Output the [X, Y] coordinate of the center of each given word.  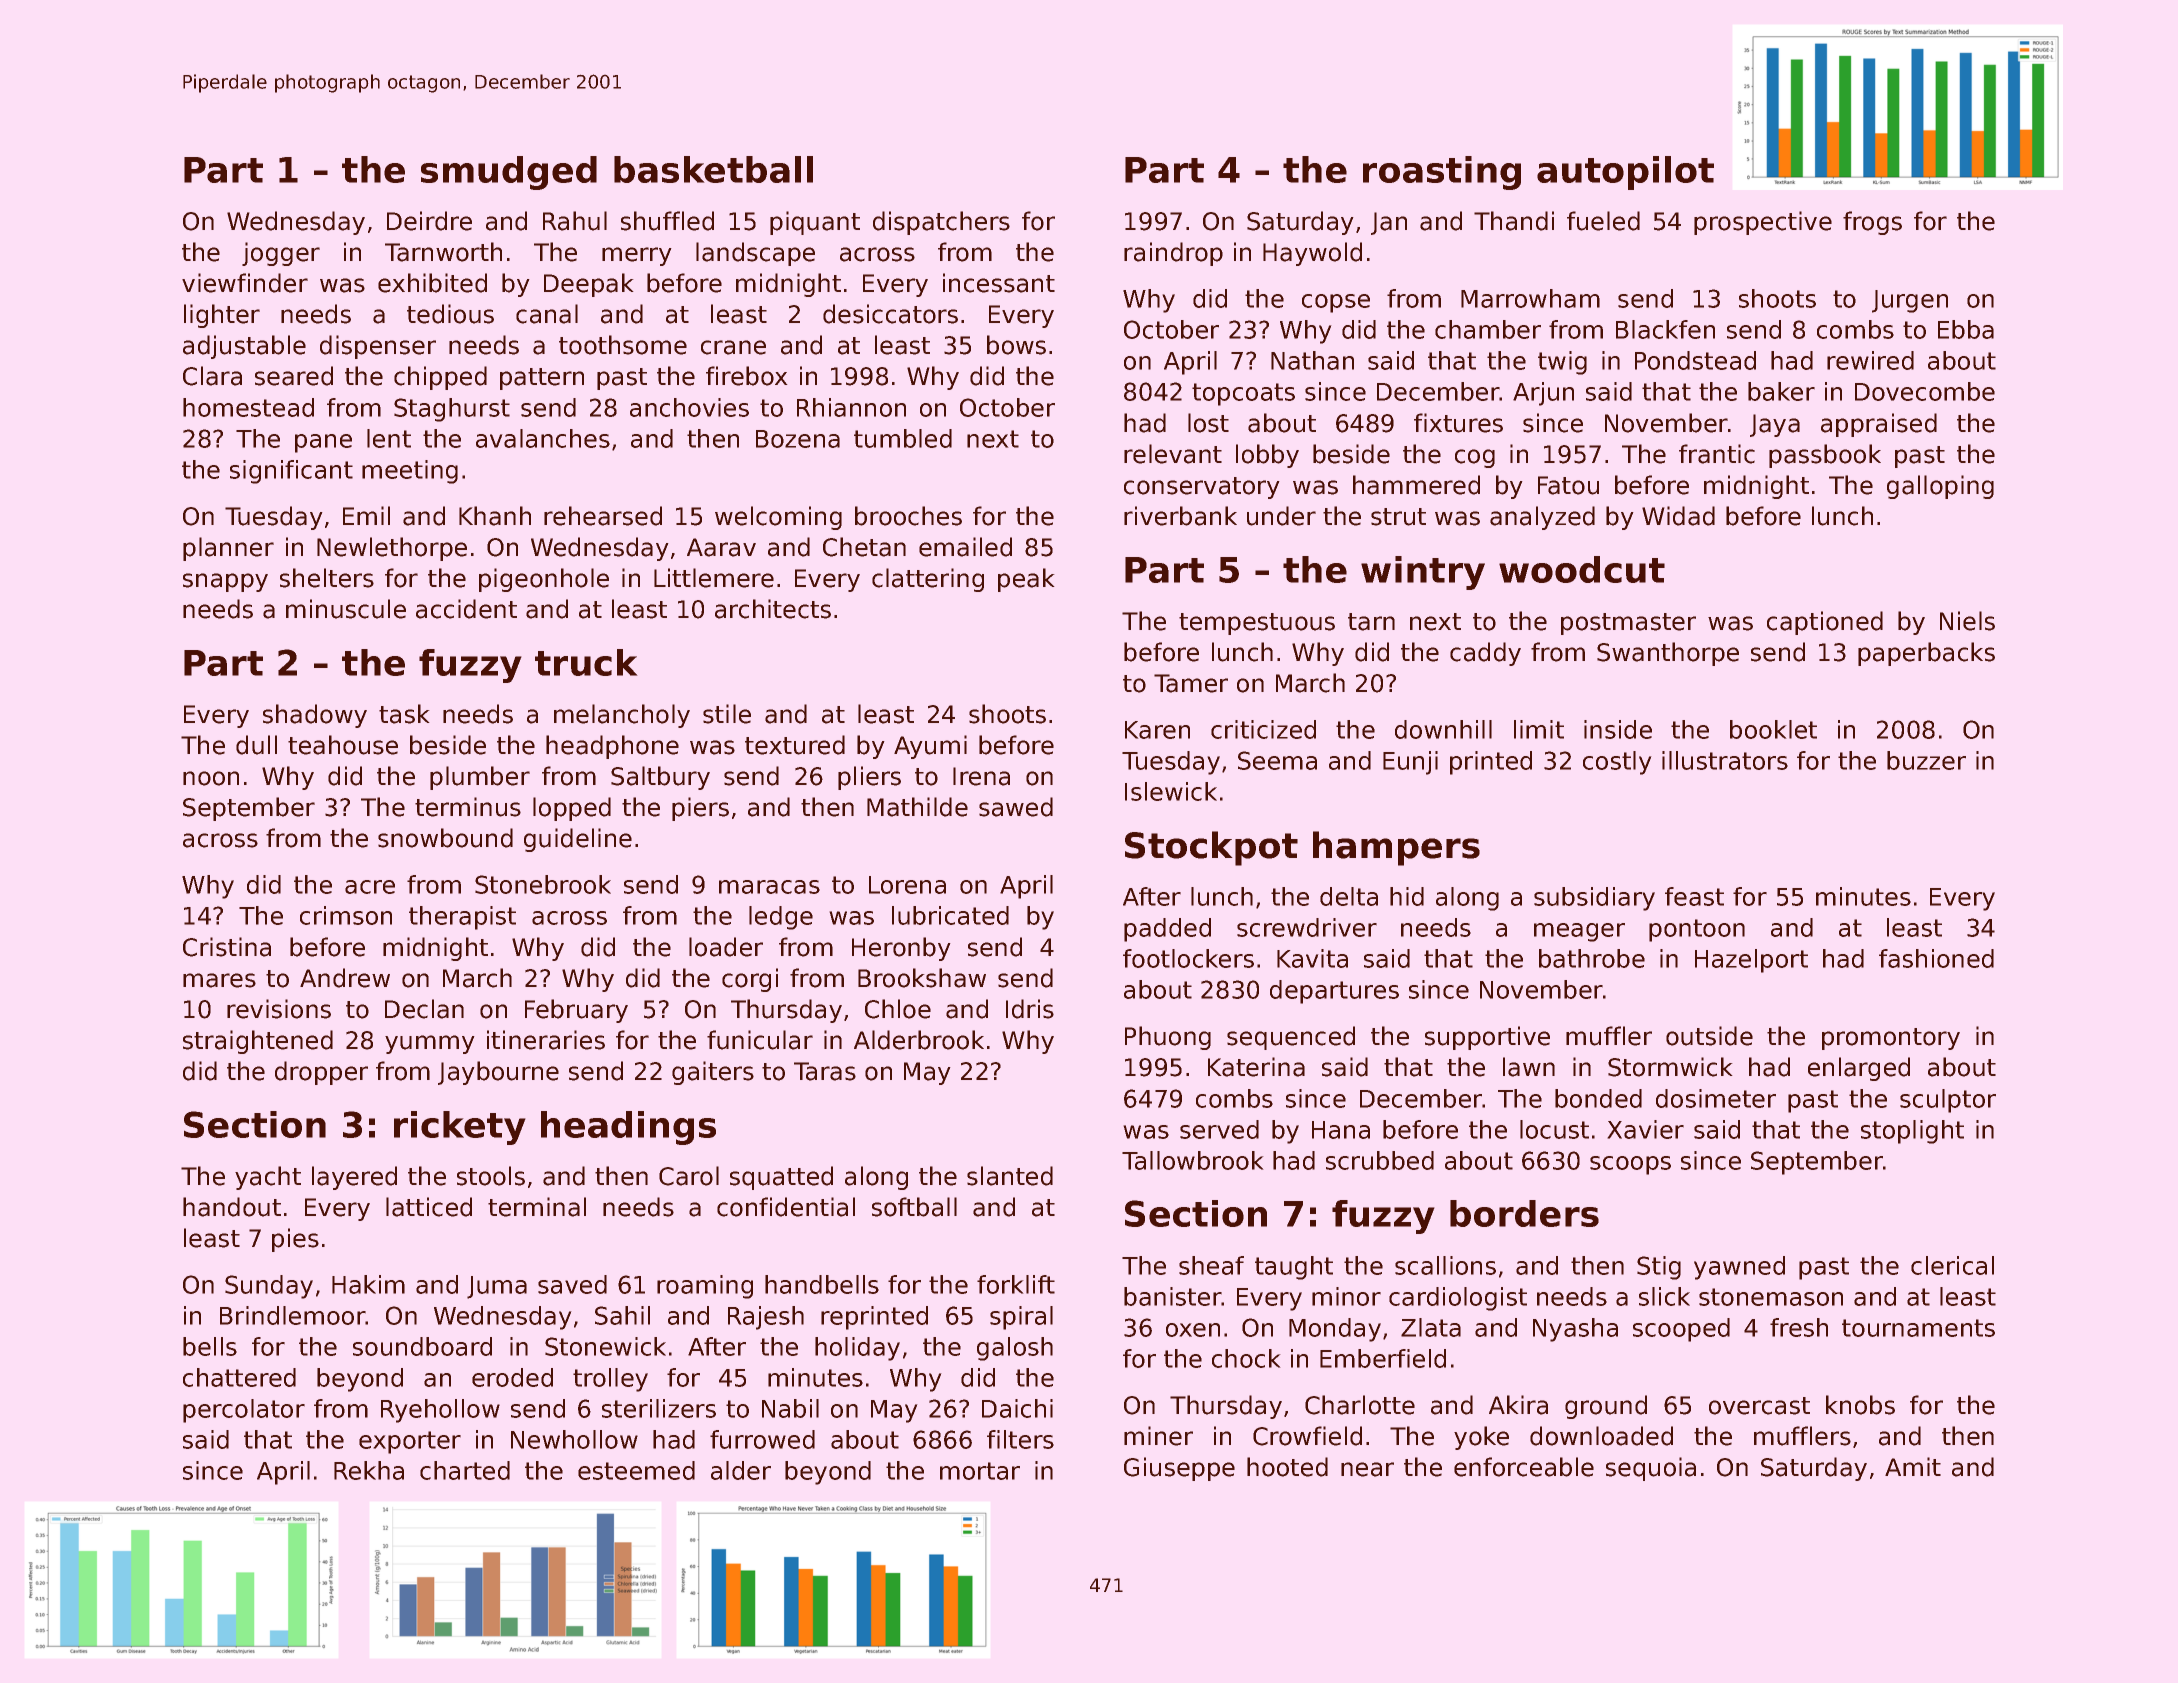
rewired [1870, 360]
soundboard [422, 1346]
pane [323, 443]
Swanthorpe [1668, 654]
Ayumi [930, 747]
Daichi [1017, 1408]
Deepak [589, 285]
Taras [825, 1071]
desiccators [890, 314]
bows [1016, 345]
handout [232, 1207]
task [404, 714]
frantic [1717, 454]
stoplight [1912, 1132]
